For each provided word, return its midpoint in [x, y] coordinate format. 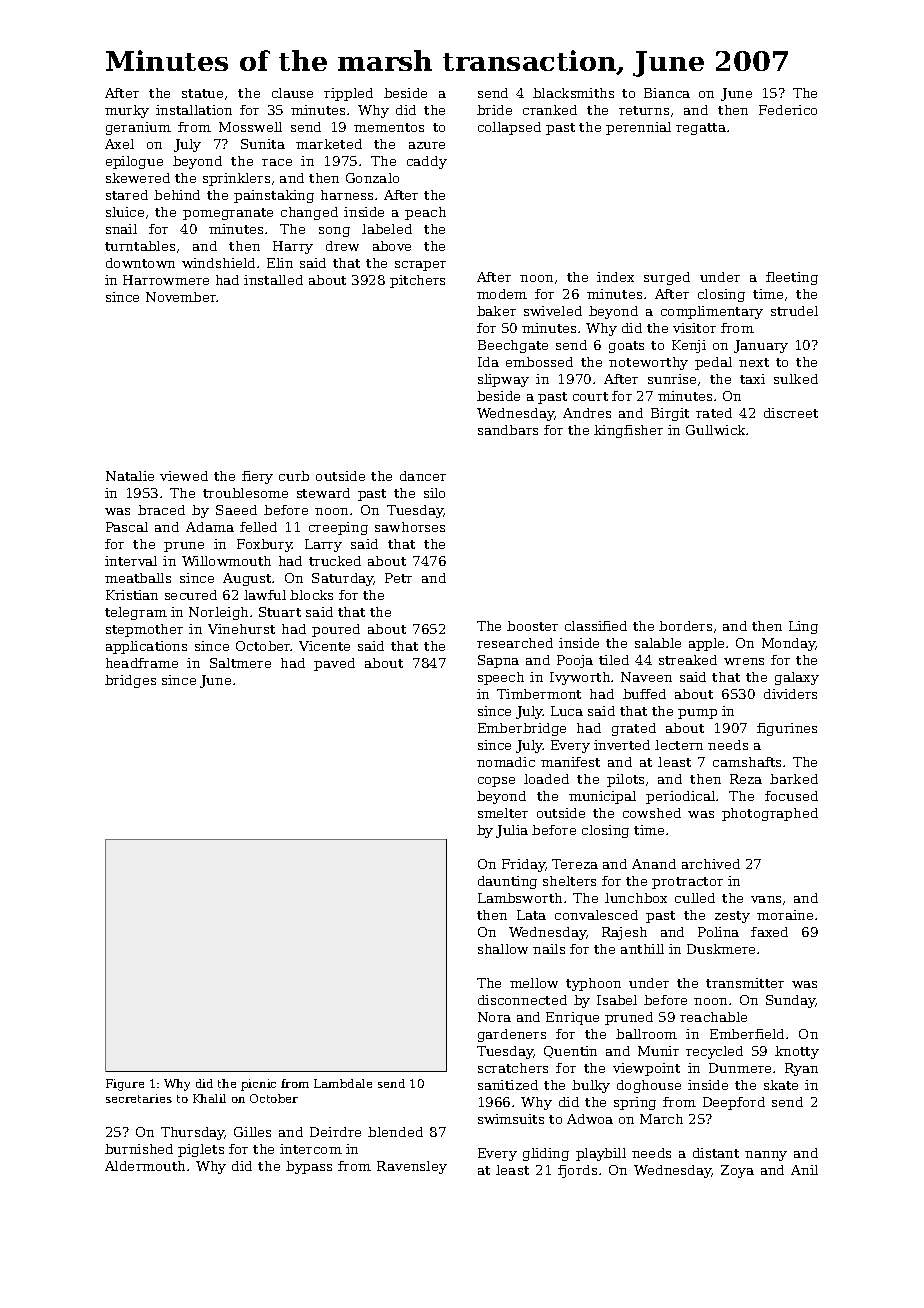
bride [494, 110]
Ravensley [412, 1167]
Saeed [236, 510]
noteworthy [648, 363]
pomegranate [228, 214]
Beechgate [513, 346]
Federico [788, 110]
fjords [577, 1171]
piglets [201, 1150]
